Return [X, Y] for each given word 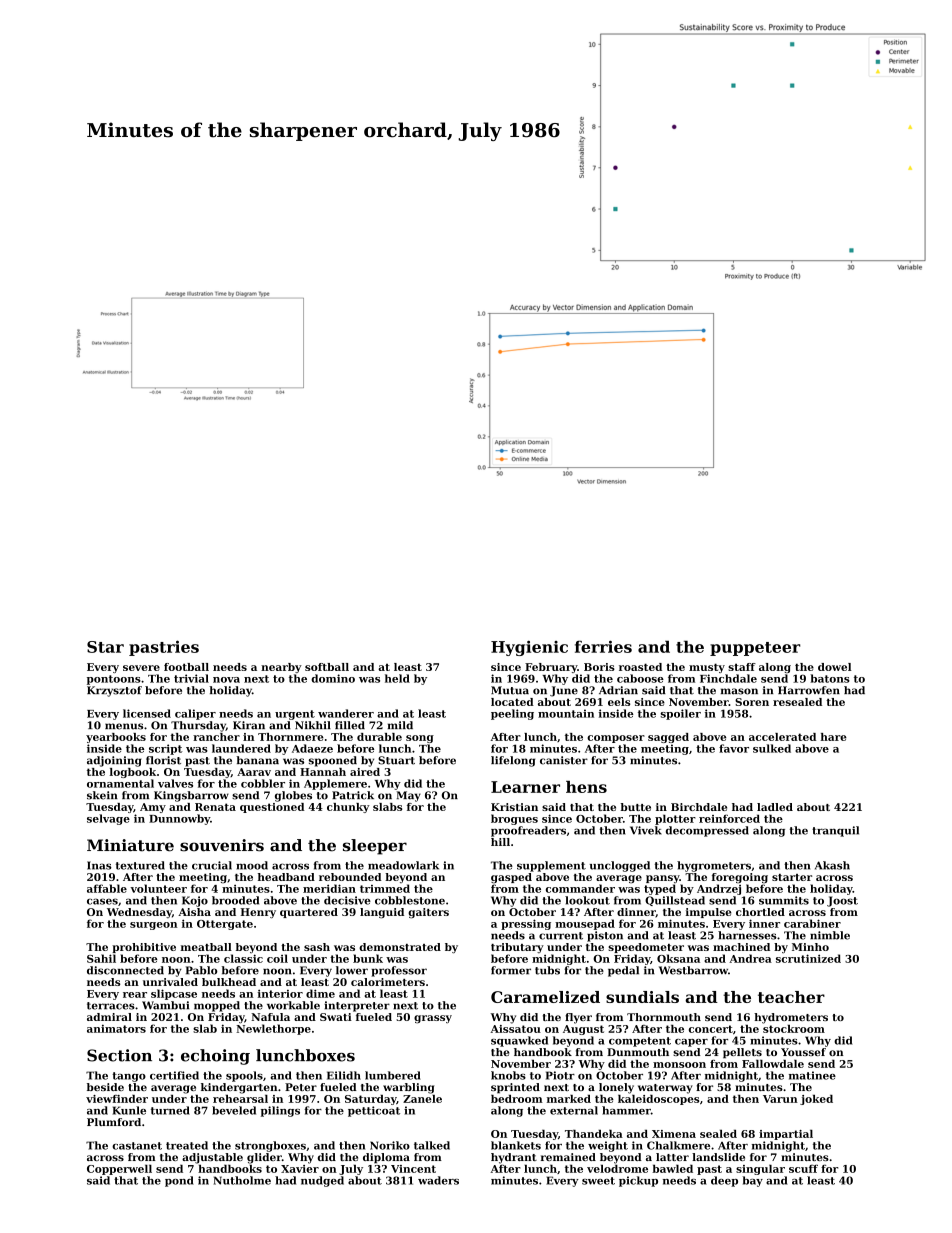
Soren [752, 702]
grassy [433, 1019]
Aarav [254, 772]
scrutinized [808, 958]
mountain [566, 713]
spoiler [680, 714]
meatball [206, 947]
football [186, 667]
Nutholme [242, 1180]
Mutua [510, 690]
